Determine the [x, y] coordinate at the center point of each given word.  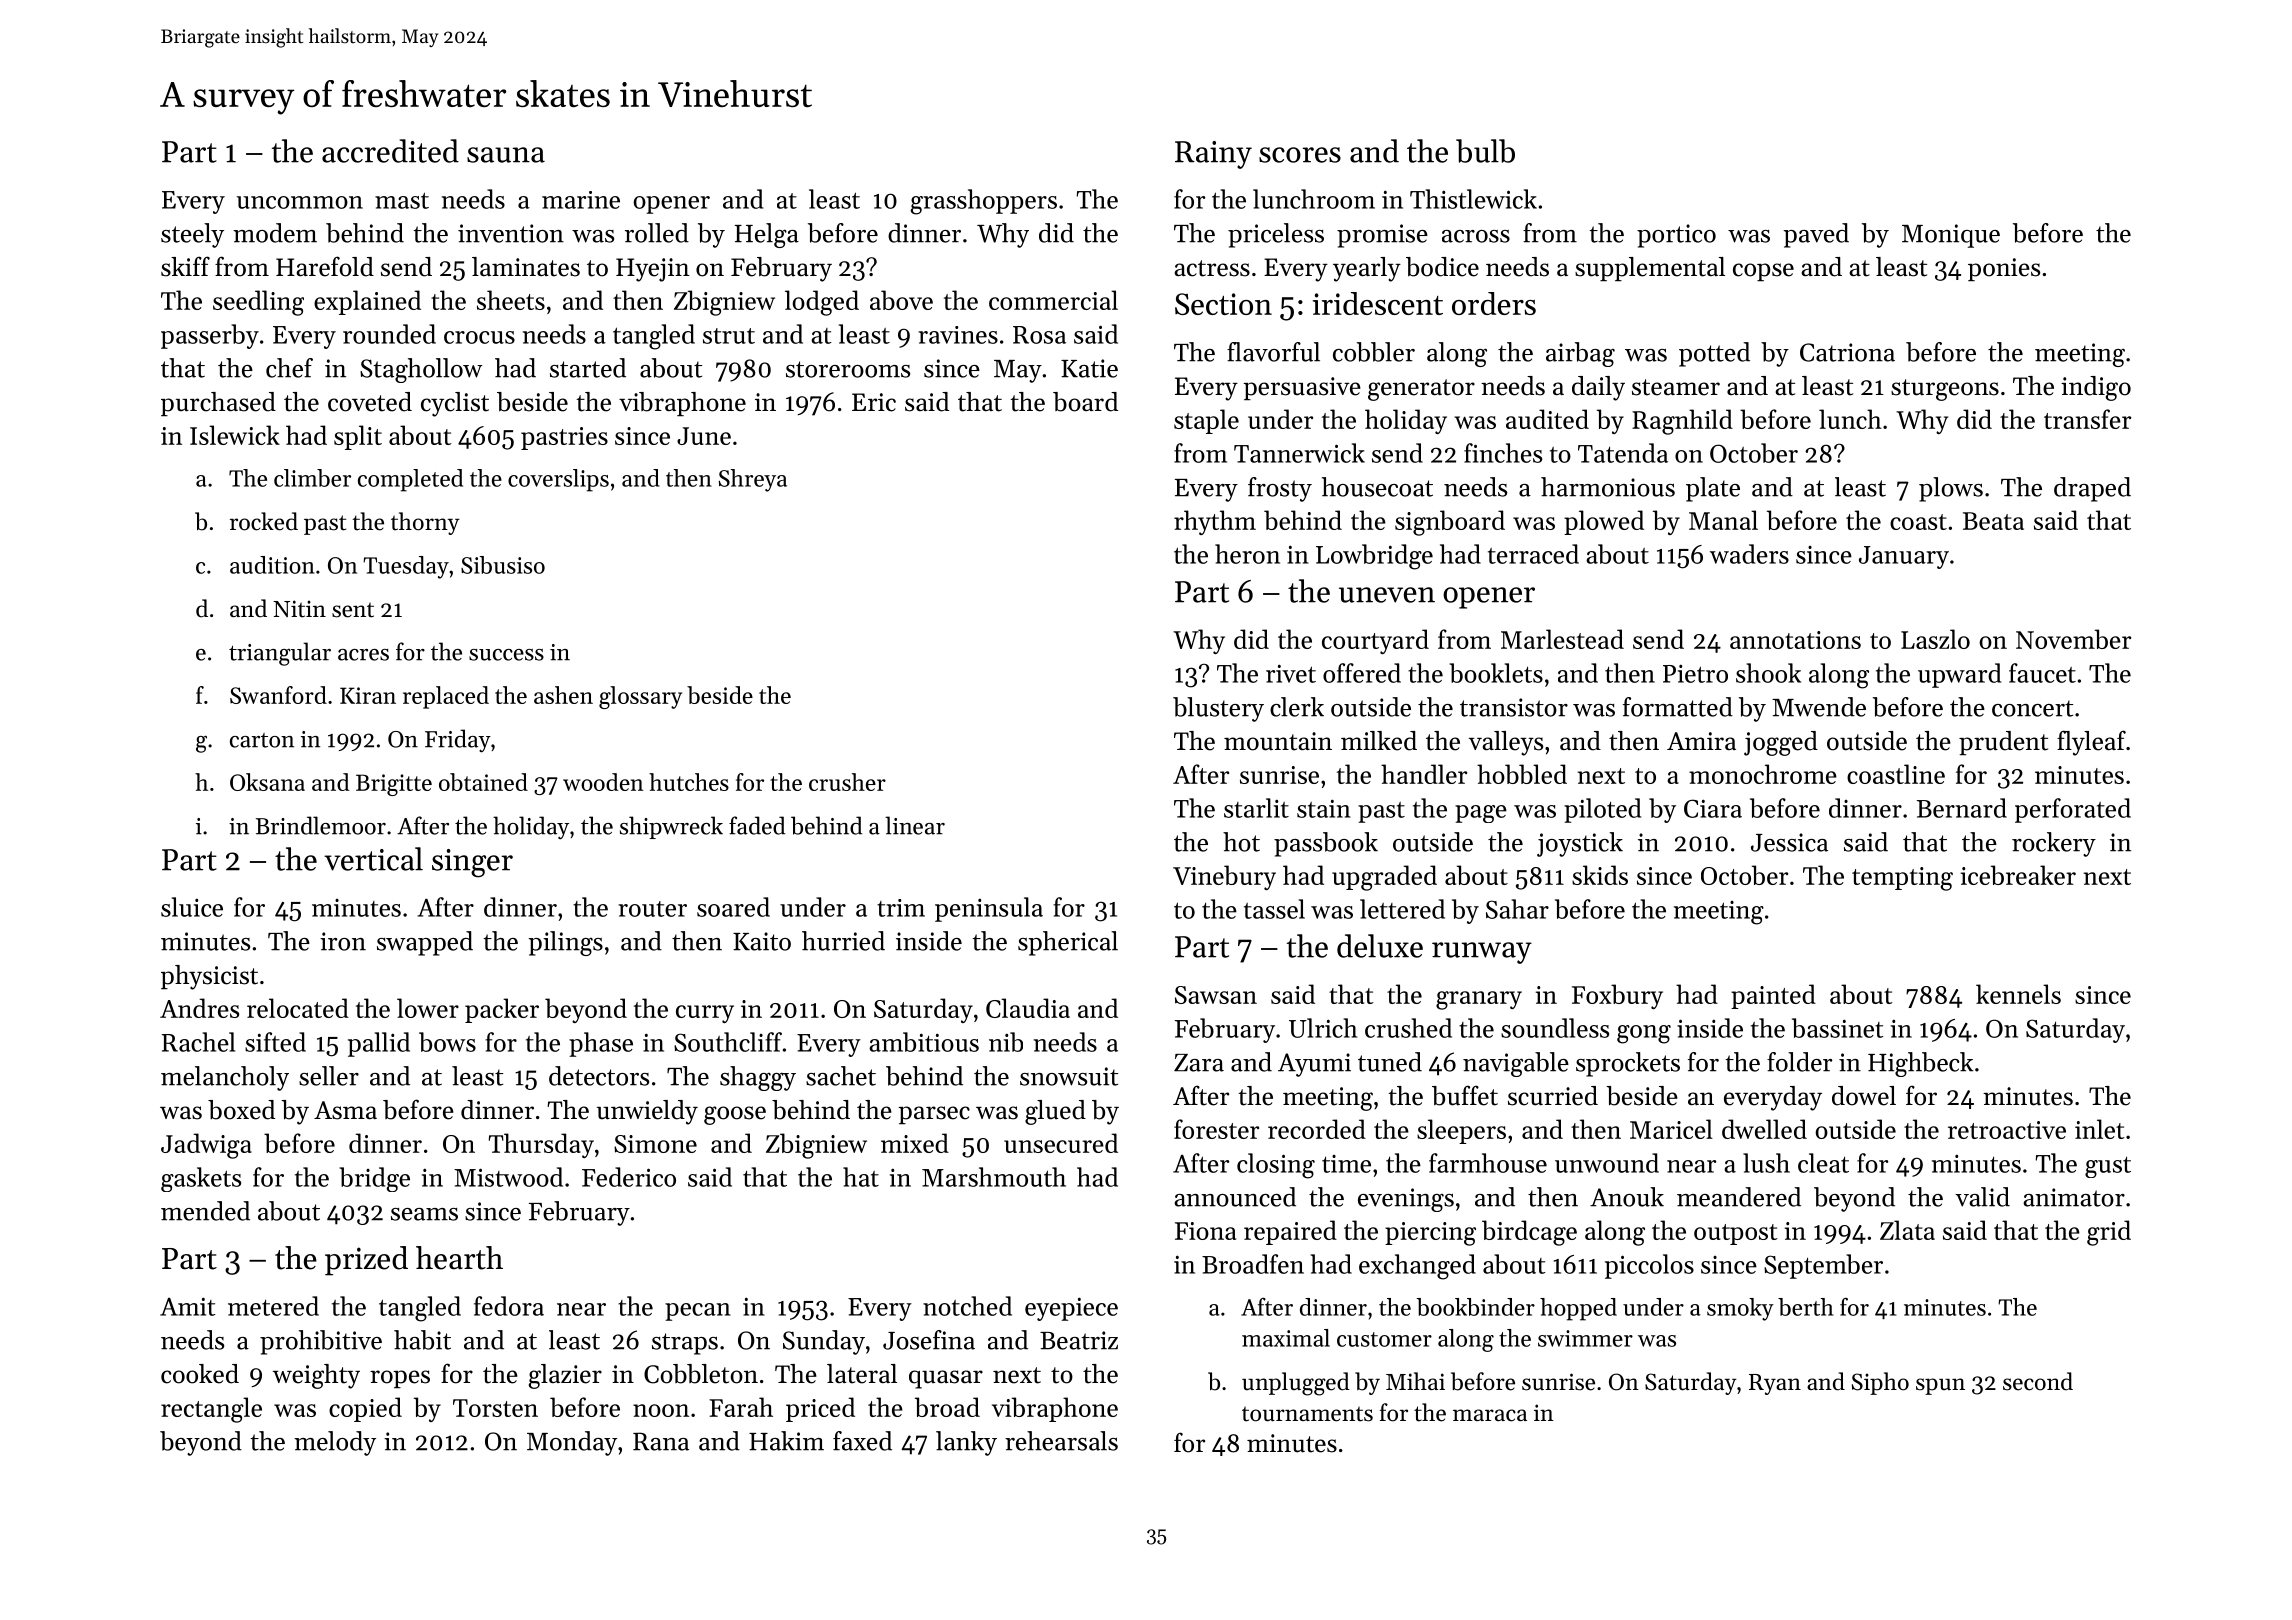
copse [1763, 272]
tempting [1902, 879]
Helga [767, 235]
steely [192, 235]
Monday [572, 1443]
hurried [843, 941]
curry [705, 1014]
